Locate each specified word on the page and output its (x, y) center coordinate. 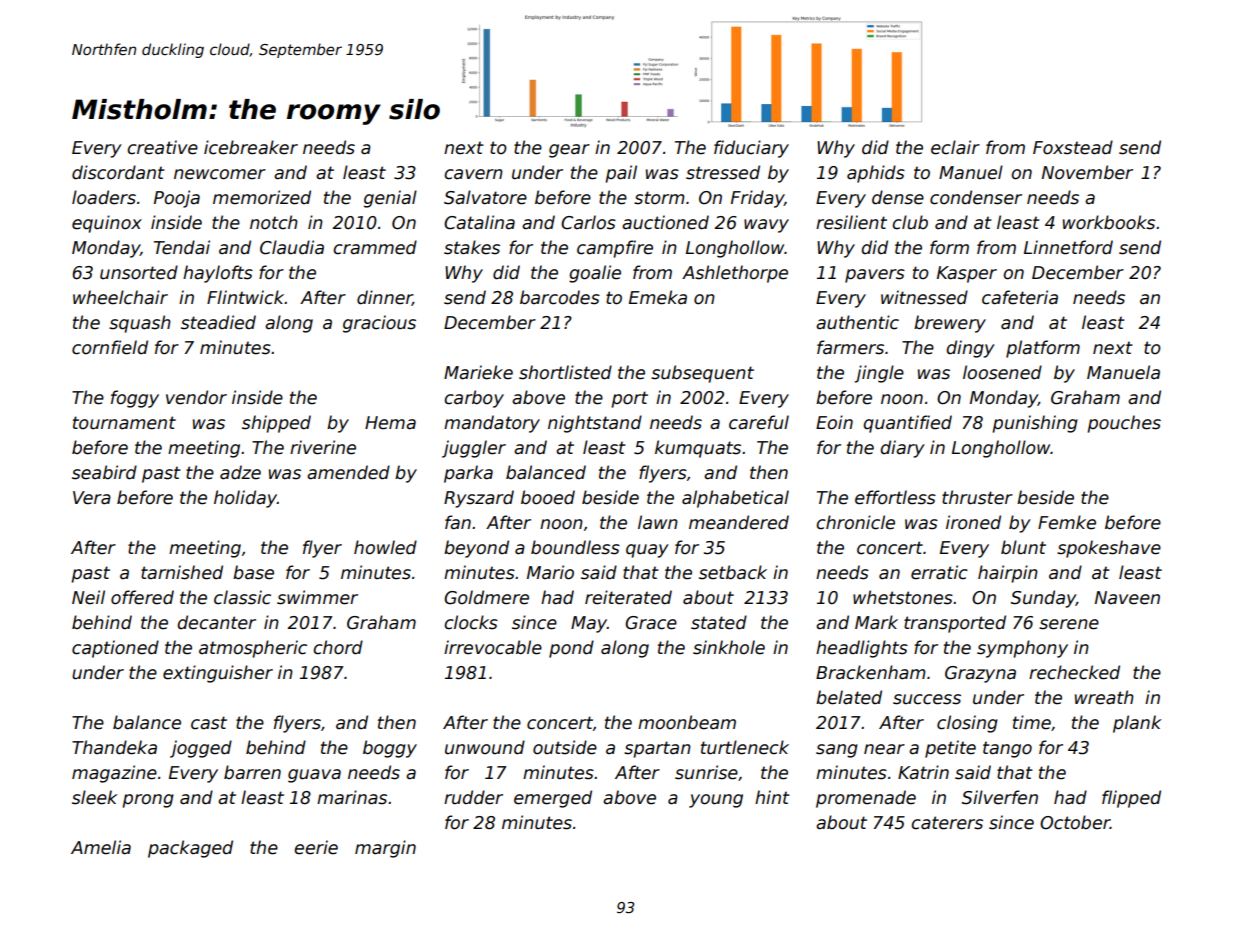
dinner (384, 298)
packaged (190, 849)
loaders (104, 197)
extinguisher (218, 674)
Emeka (658, 297)
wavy (766, 226)
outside (565, 747)
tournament (124, 423)
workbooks (1109, 222)
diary (902, 449)
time (1032, 722)
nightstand (595, 424)
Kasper (967, 274)
